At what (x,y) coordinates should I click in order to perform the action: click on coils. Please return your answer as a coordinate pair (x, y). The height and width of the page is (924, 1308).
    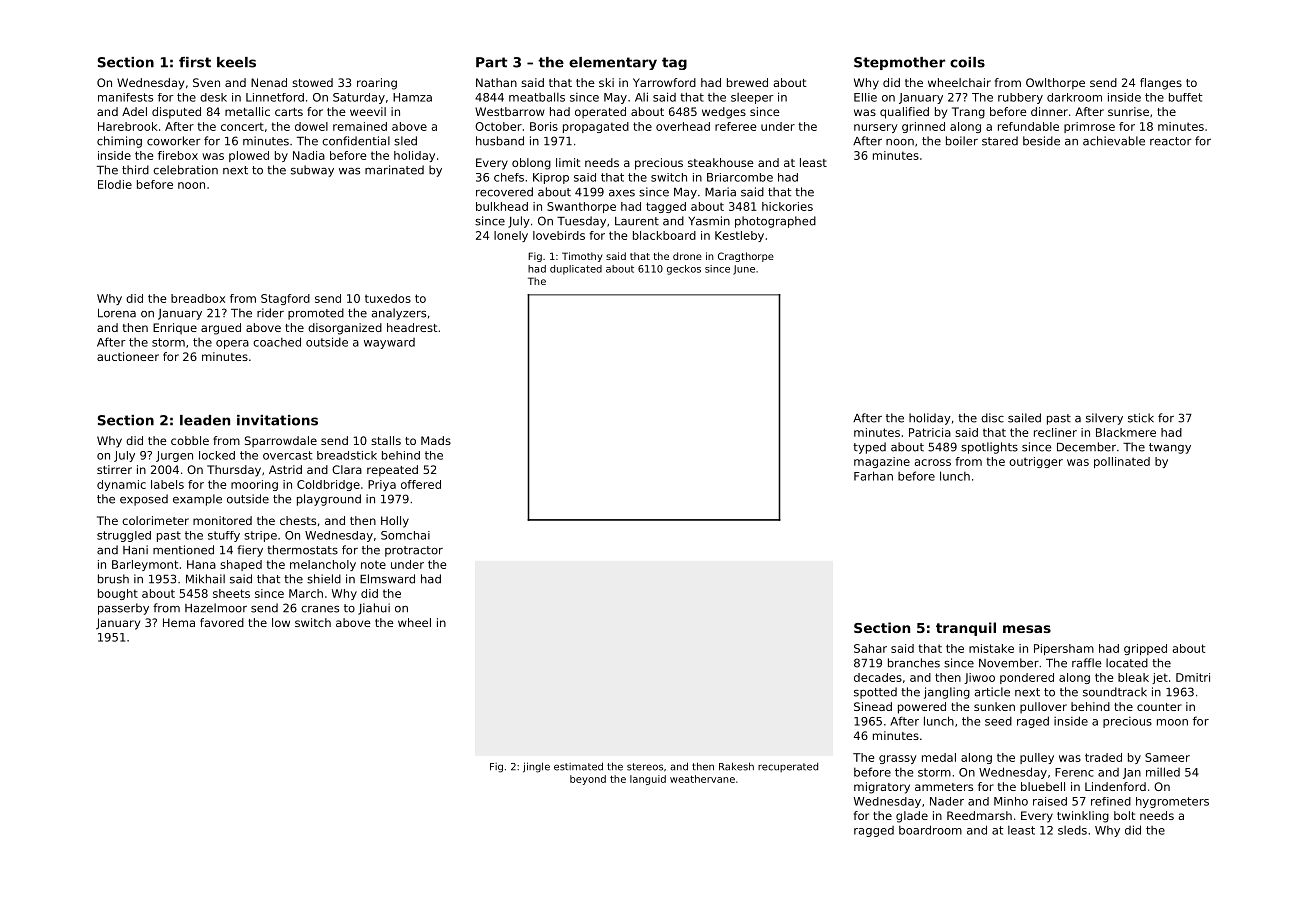
    Looking at the image, I should click on (967, 62).
